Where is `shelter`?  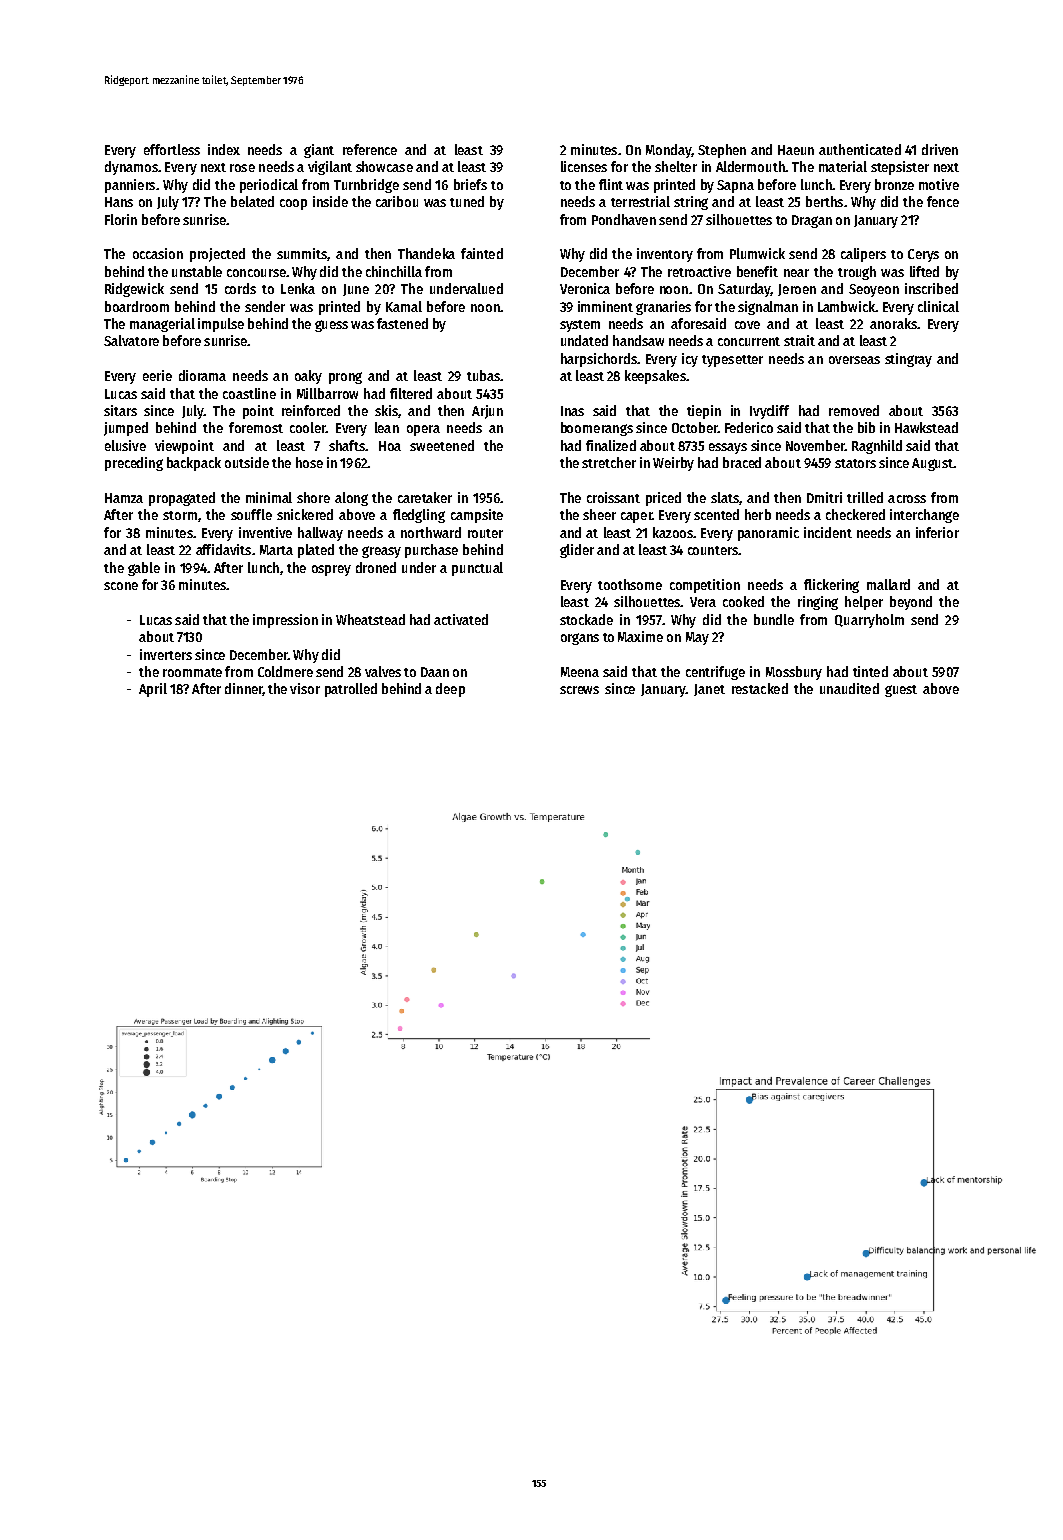
shelter is located at coordinates (676, 166).
